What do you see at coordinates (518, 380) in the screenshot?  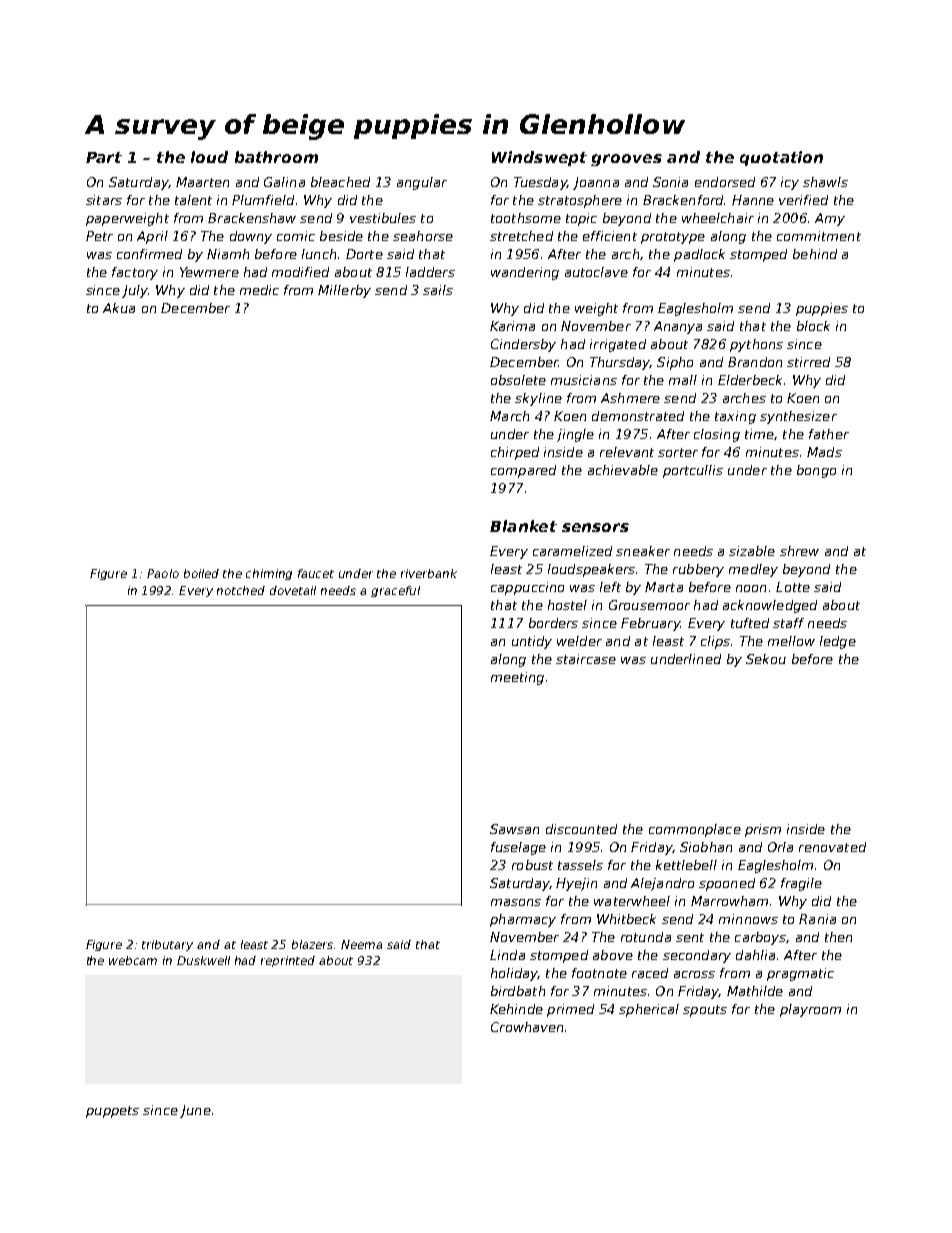 I see `obsolete` at bounding box center [518, 380].
